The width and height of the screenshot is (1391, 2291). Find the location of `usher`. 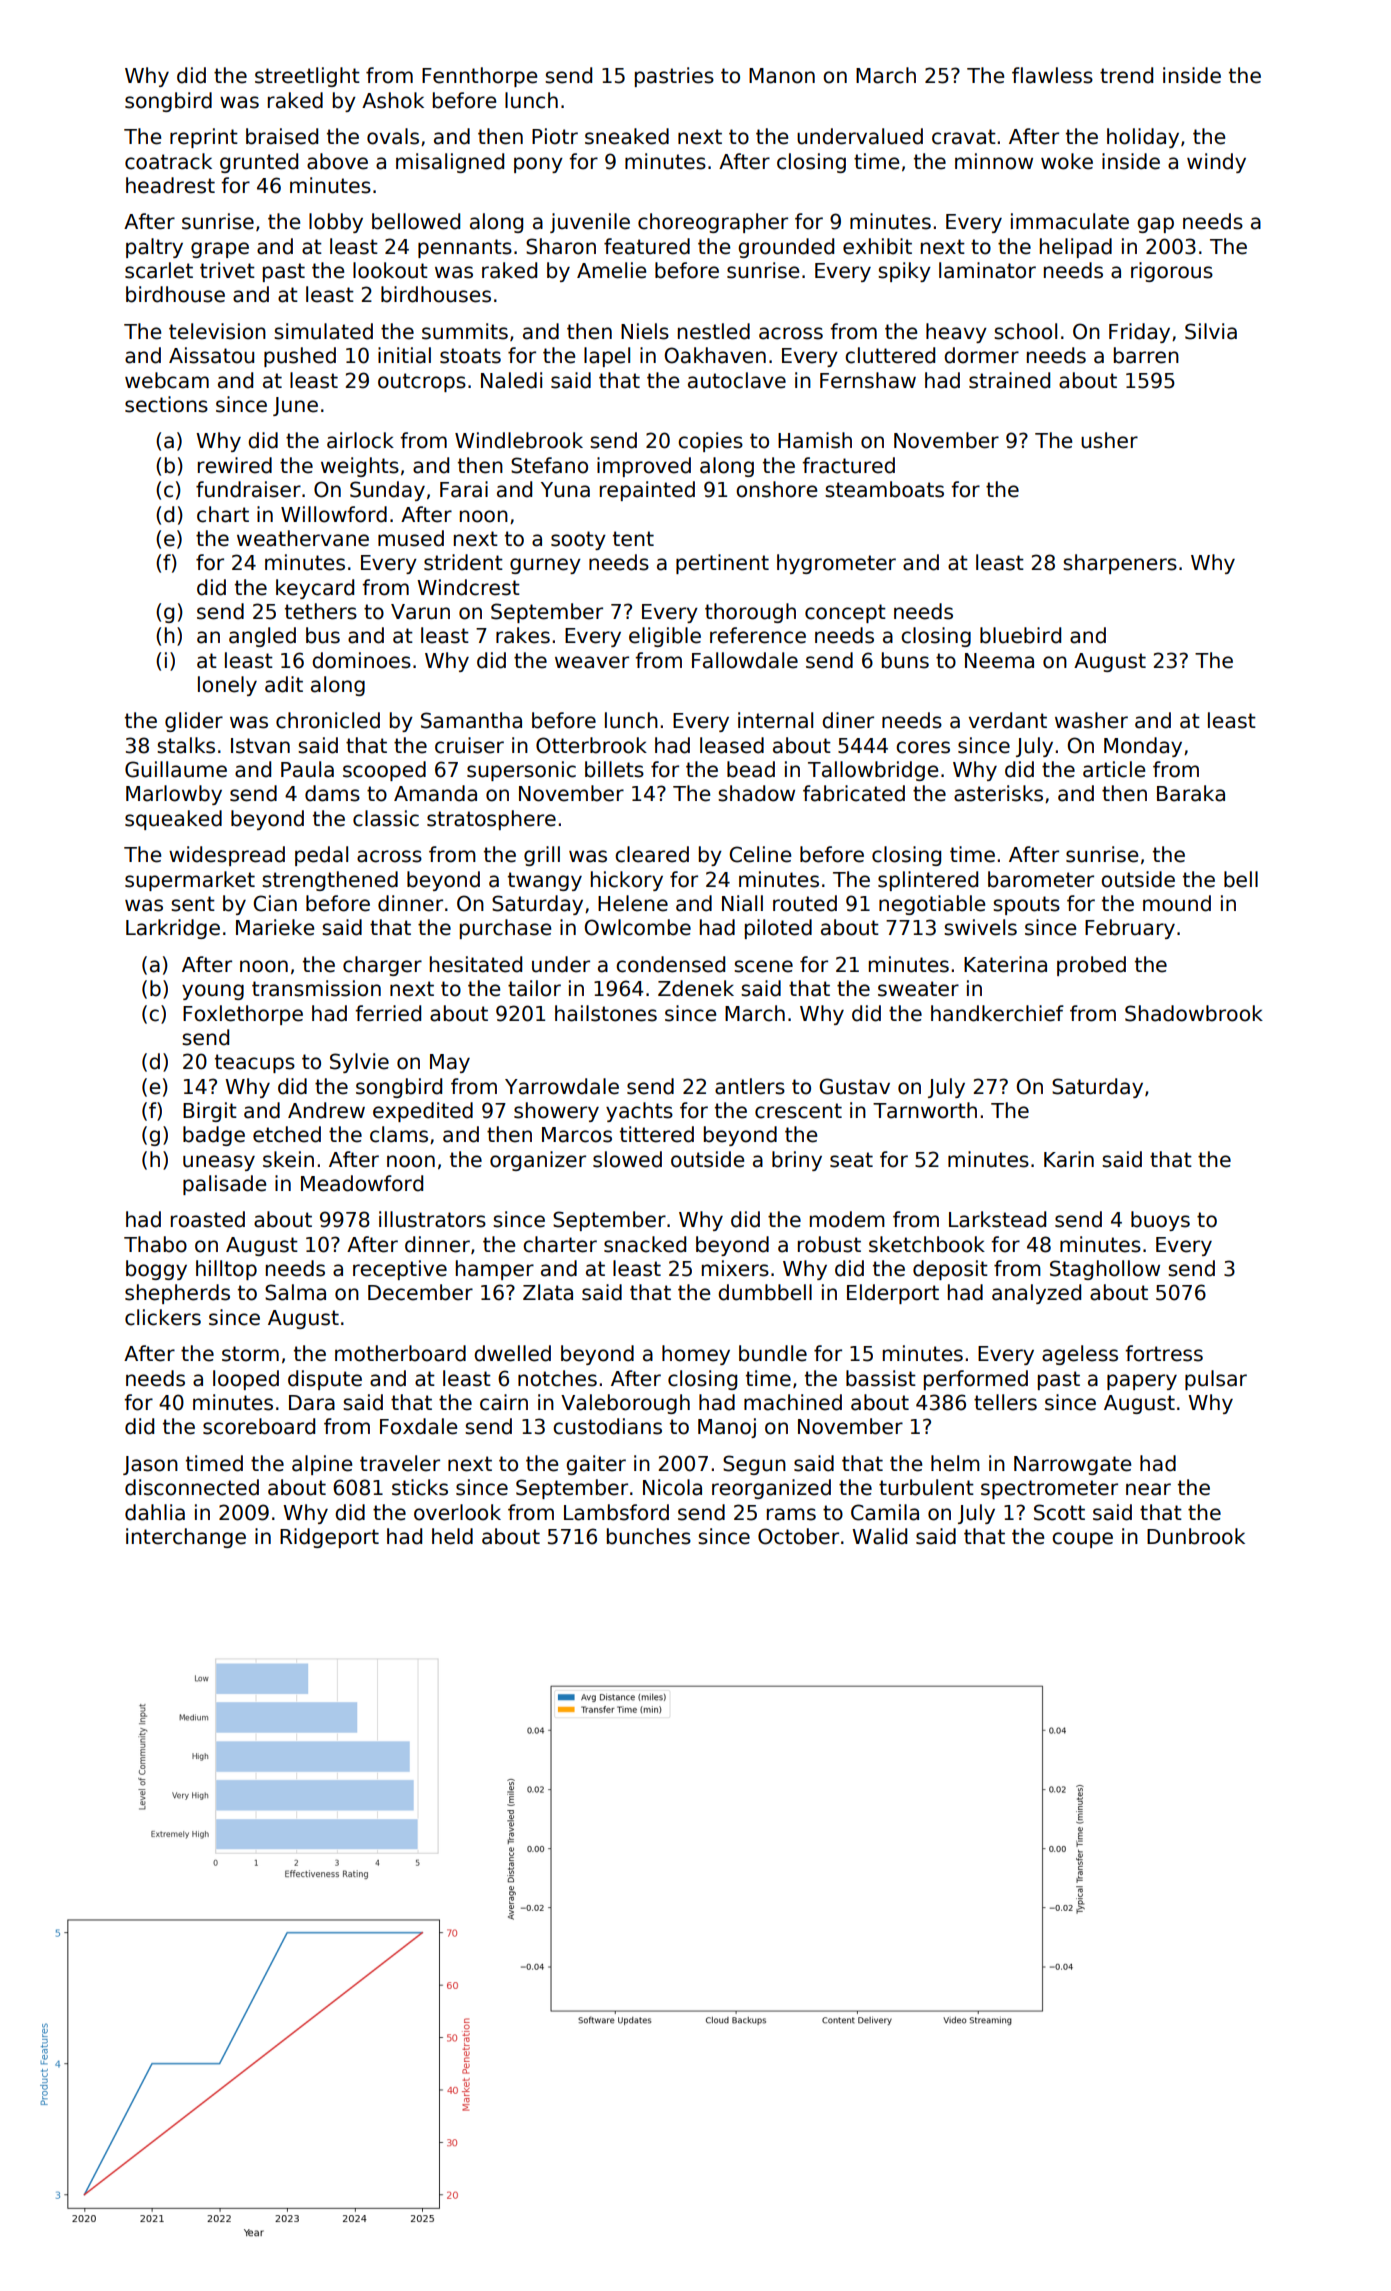

usher is located at coordinates (1109, 440).
